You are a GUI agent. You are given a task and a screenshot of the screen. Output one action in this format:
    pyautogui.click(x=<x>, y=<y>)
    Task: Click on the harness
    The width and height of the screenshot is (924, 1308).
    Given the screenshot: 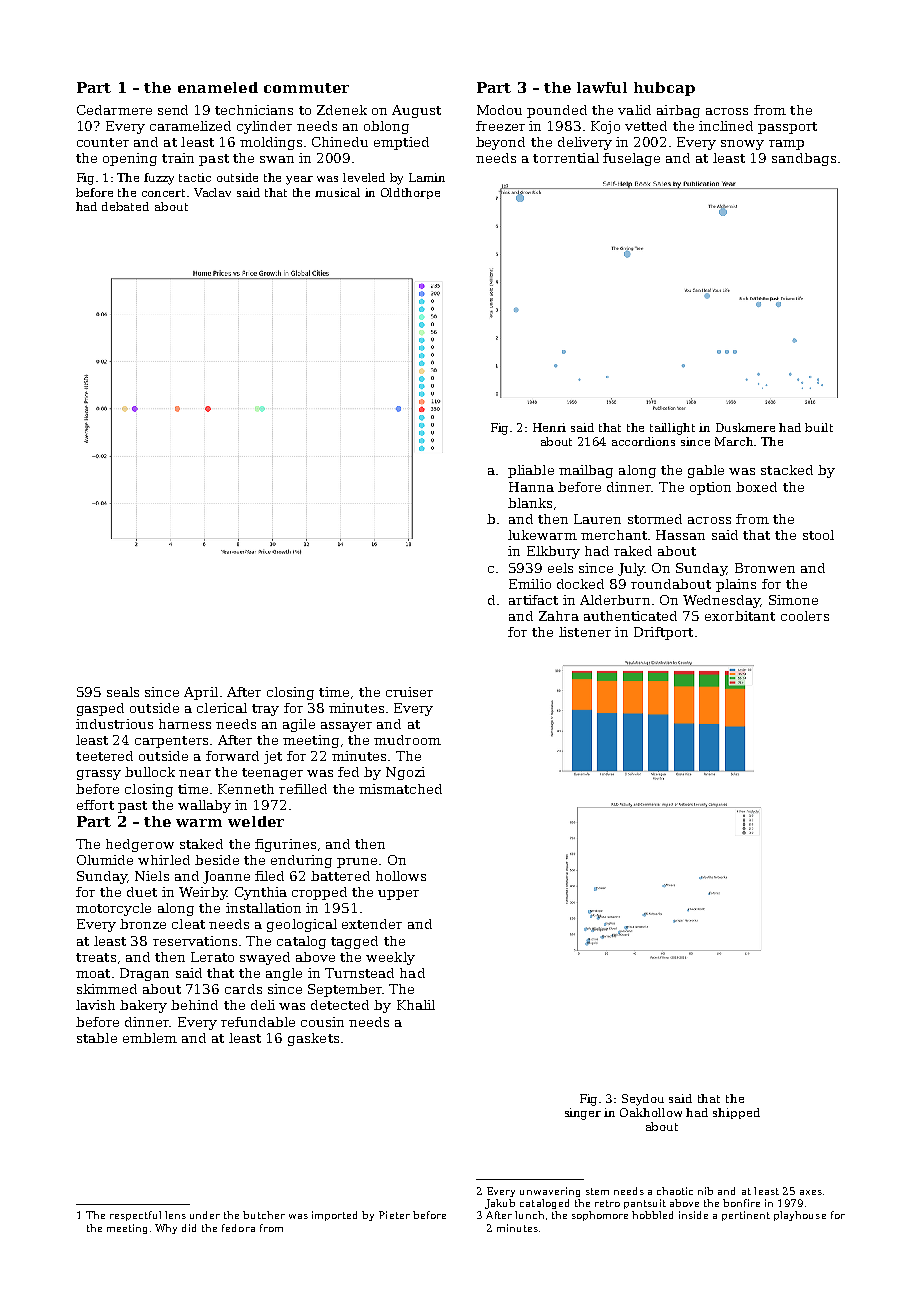 What is the action you would take?
    pyautogui.click(x=185, y=724)
